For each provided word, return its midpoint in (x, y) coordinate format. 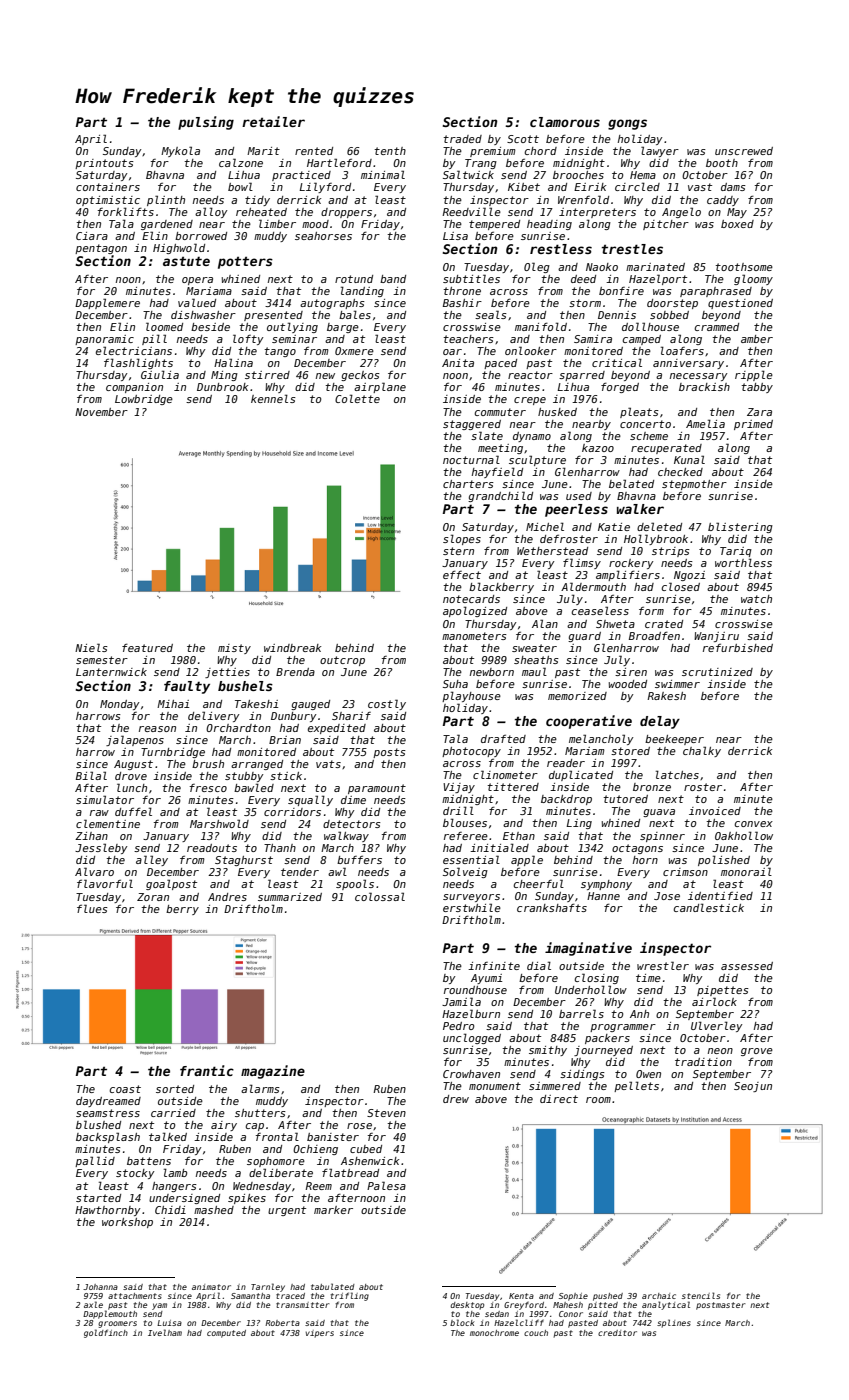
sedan (497, 1314)
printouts (104, 164)
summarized (290, 897)
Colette (357, 398)
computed (226, 1334)
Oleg (537, 267)
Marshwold (219, 823)
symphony (606, 885)
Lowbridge (144, 400)
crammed (716, 327)
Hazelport (658, 279)
